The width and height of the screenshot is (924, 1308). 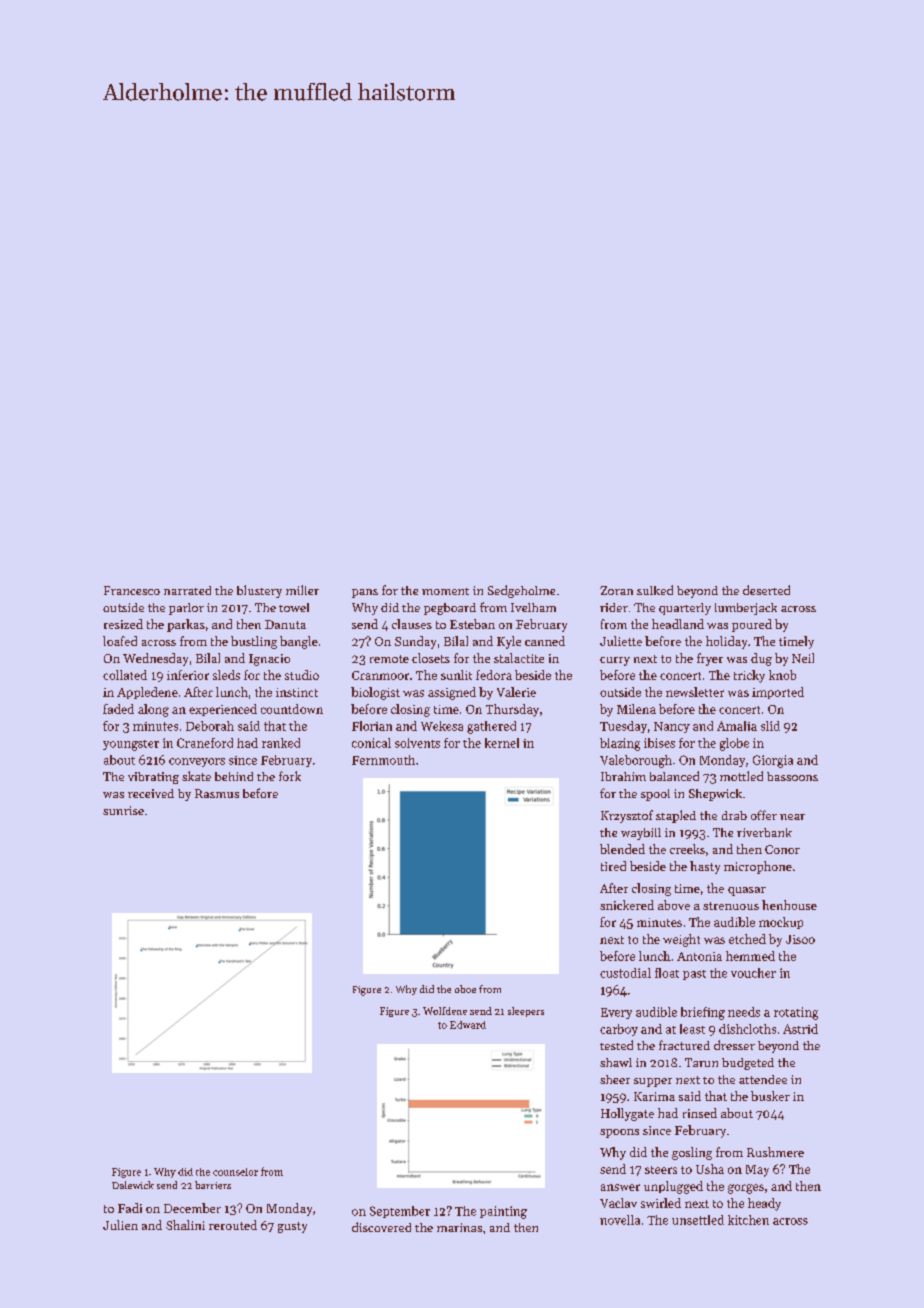 I want to click on deserted, so click(x=766, y=590).
